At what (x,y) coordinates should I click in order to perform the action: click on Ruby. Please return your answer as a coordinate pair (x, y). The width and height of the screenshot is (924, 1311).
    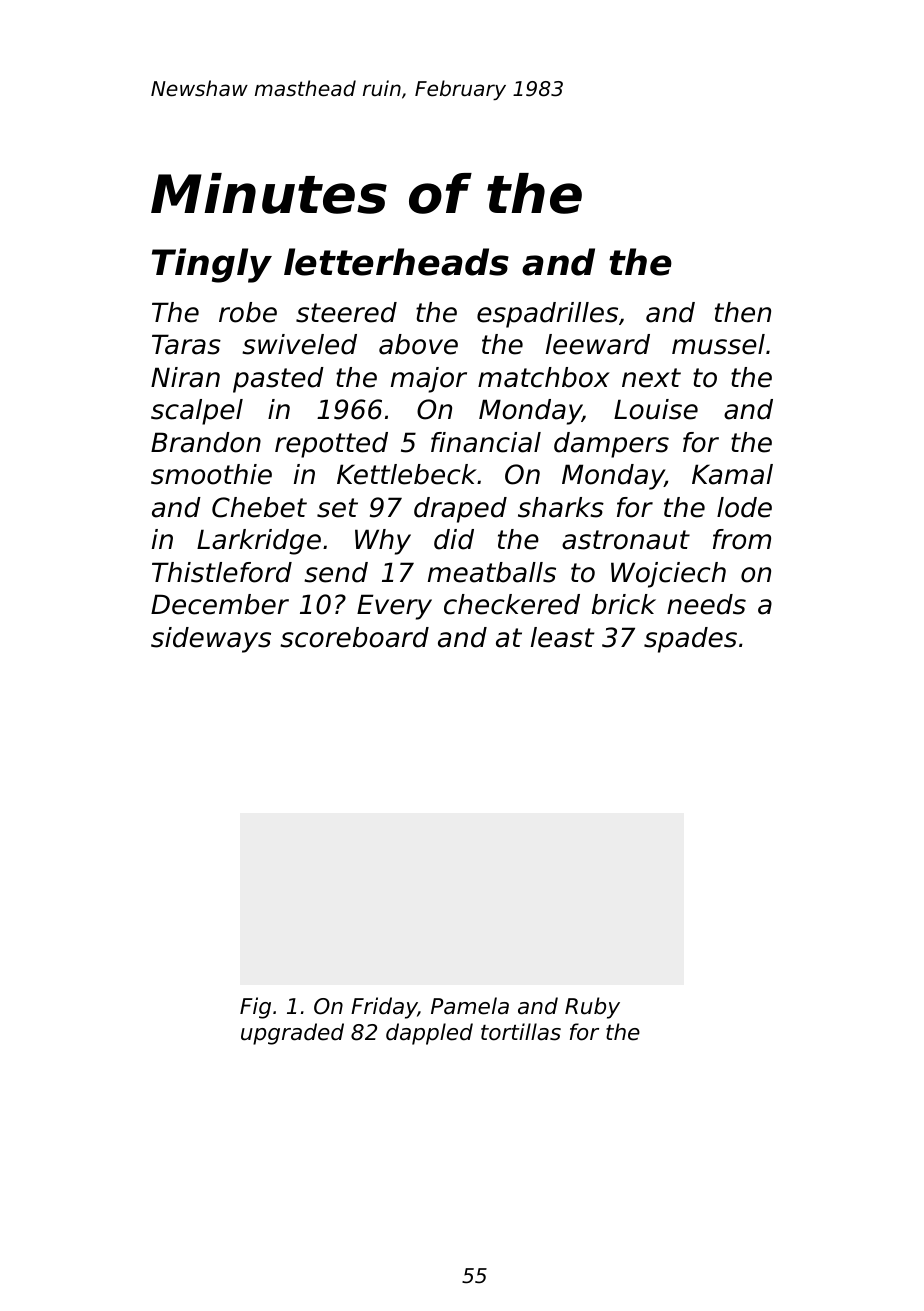
    Looking at the image, I should click on (592, 1008).
